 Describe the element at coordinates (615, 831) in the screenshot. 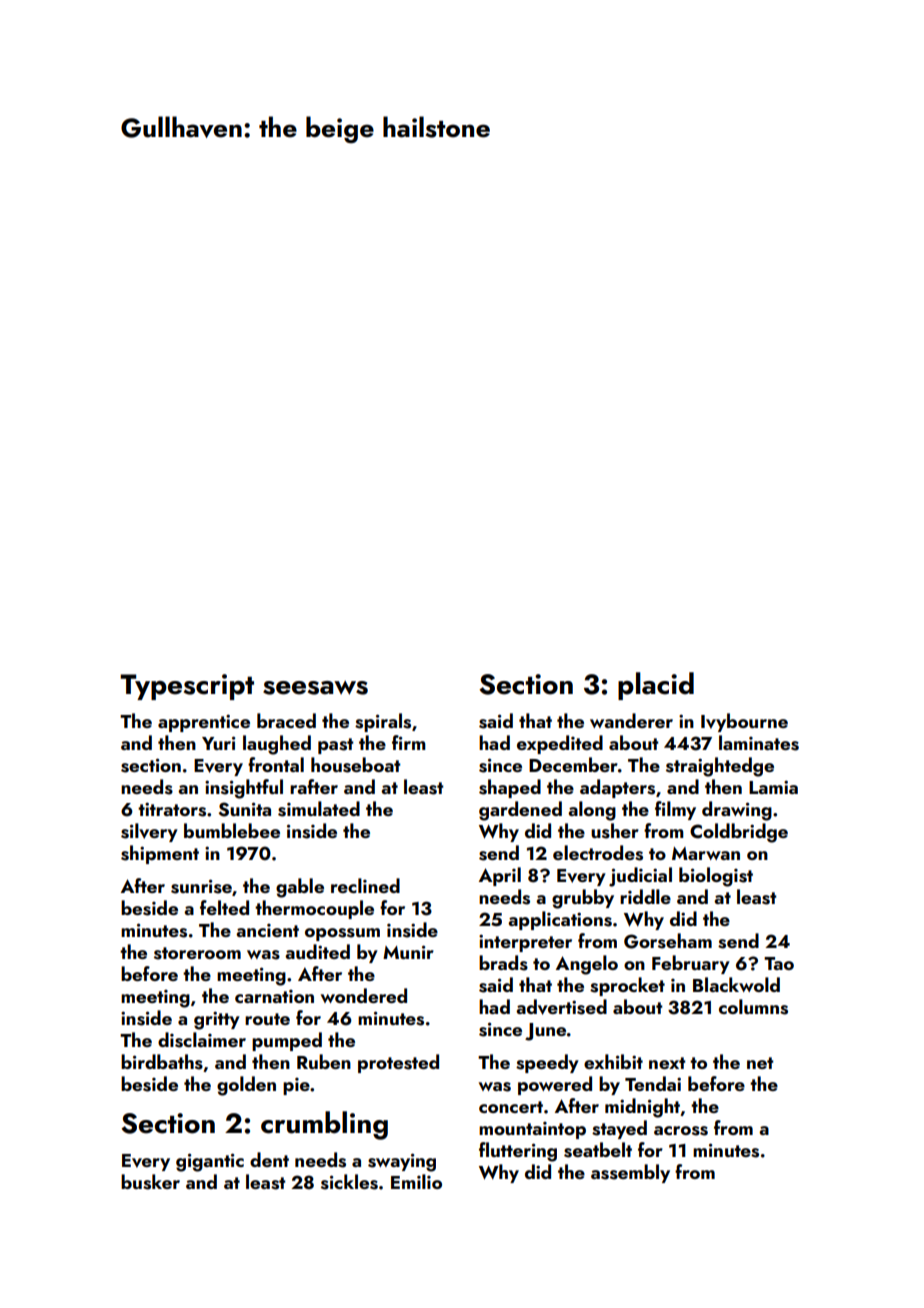

I see `usher` at that location.
